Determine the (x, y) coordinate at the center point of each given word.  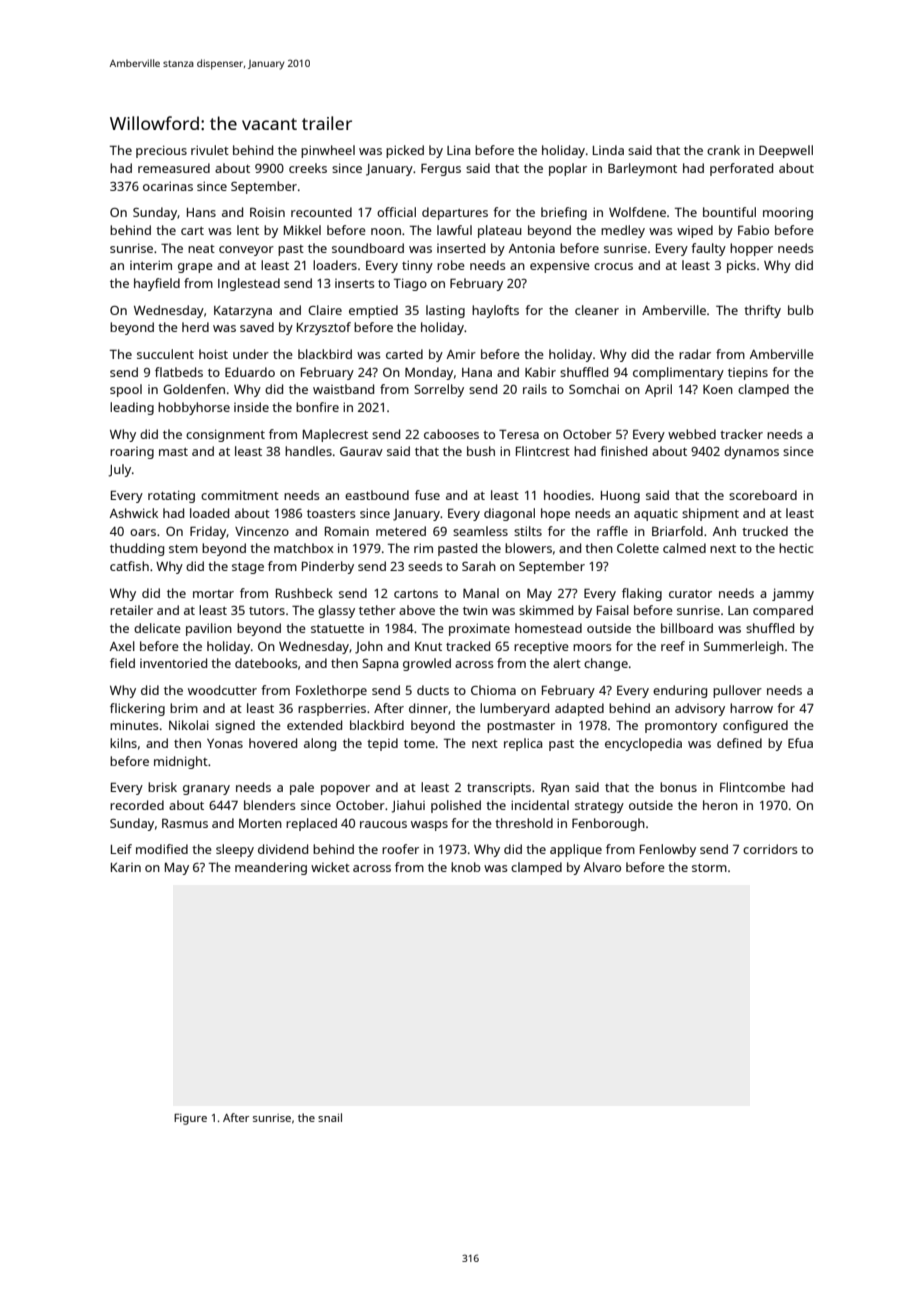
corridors (770, 849)
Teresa (519, 434)
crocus (613, 266)
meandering (271, 868)
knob (466, 867)
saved (257, 327)
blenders (270, 805)
